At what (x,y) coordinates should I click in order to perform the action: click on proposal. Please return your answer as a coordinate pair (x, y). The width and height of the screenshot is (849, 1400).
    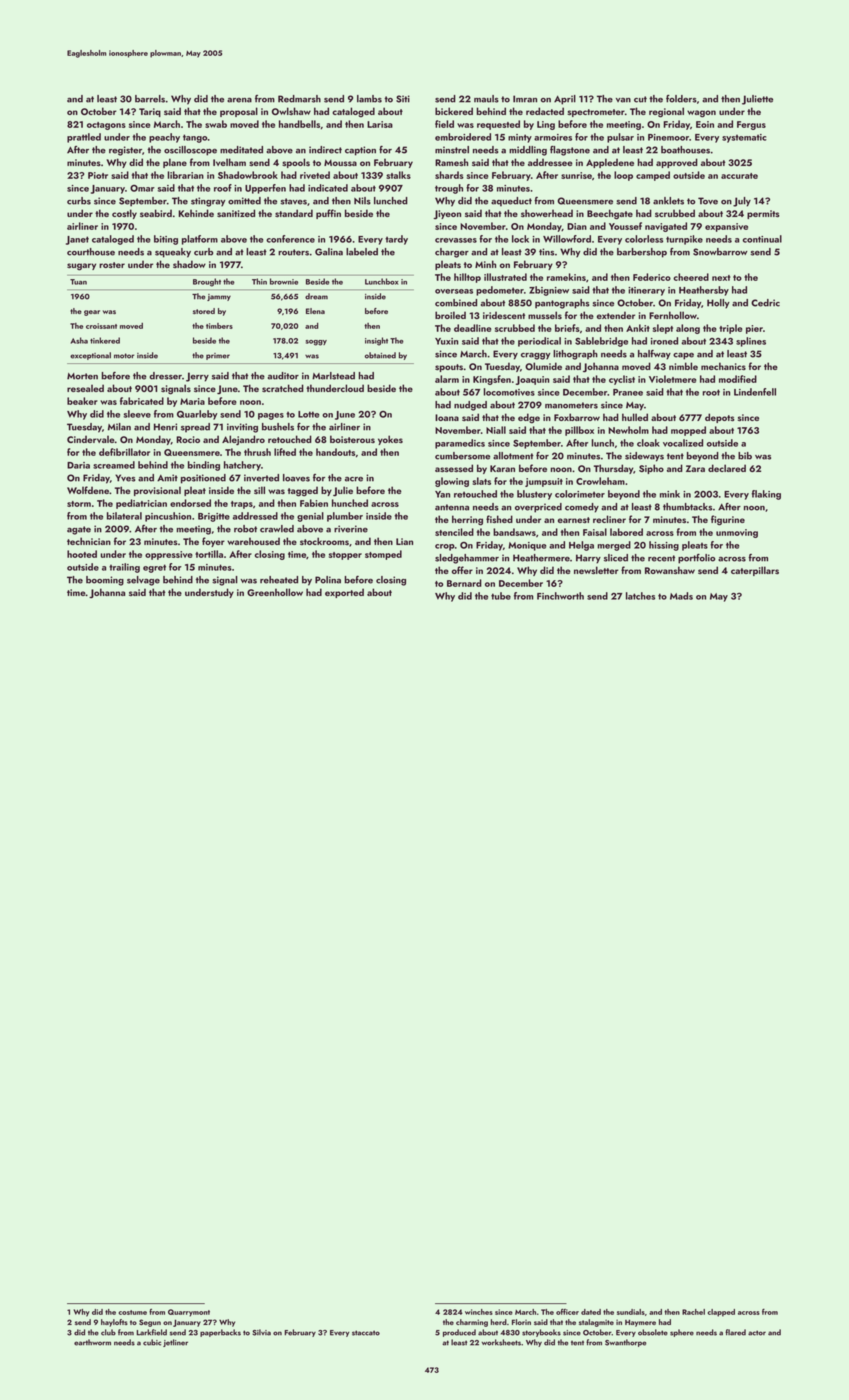
    Looking at the image, I should click on (239, 112).
